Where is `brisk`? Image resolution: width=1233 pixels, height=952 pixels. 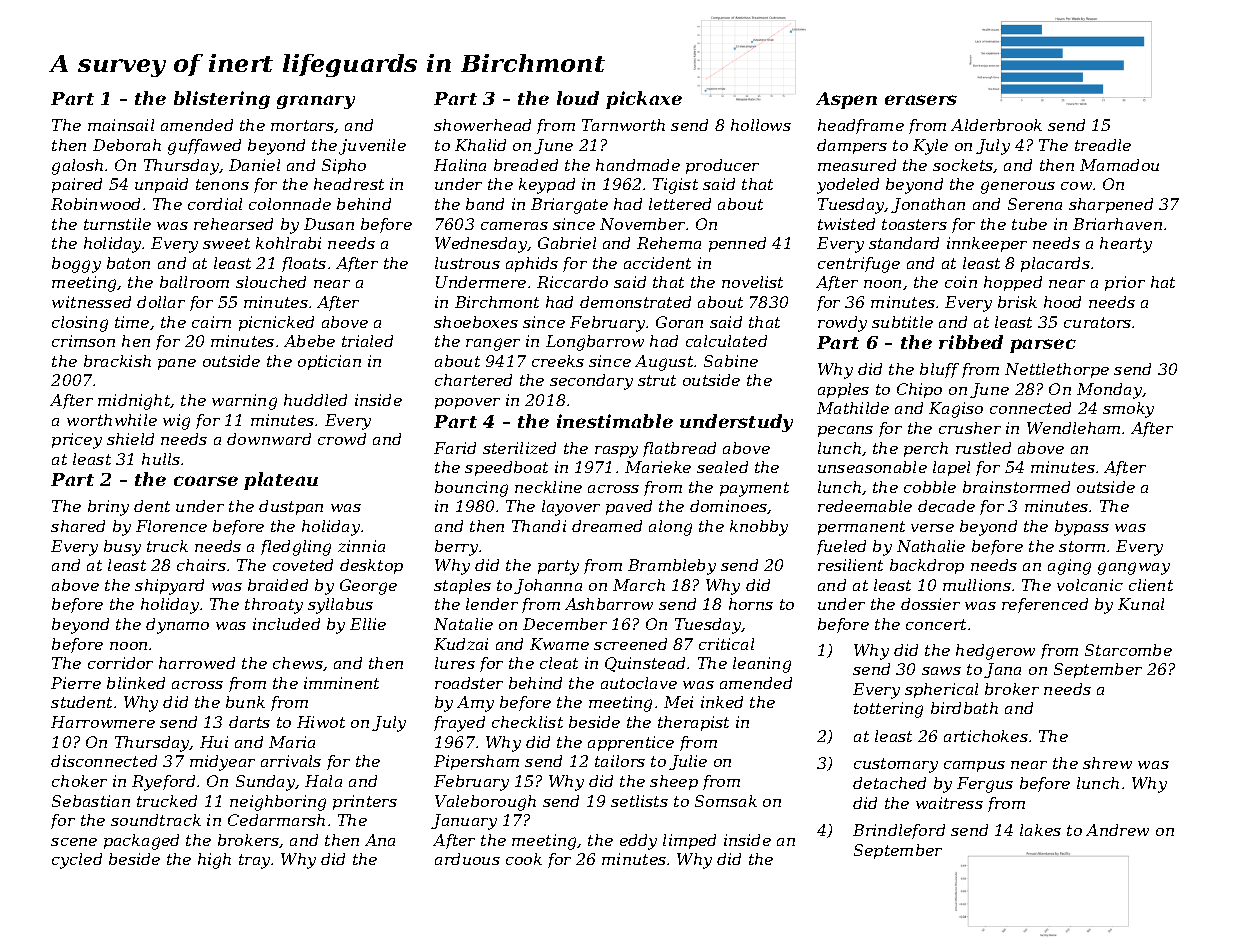 brisk is located at coordinates (1017, 302).
